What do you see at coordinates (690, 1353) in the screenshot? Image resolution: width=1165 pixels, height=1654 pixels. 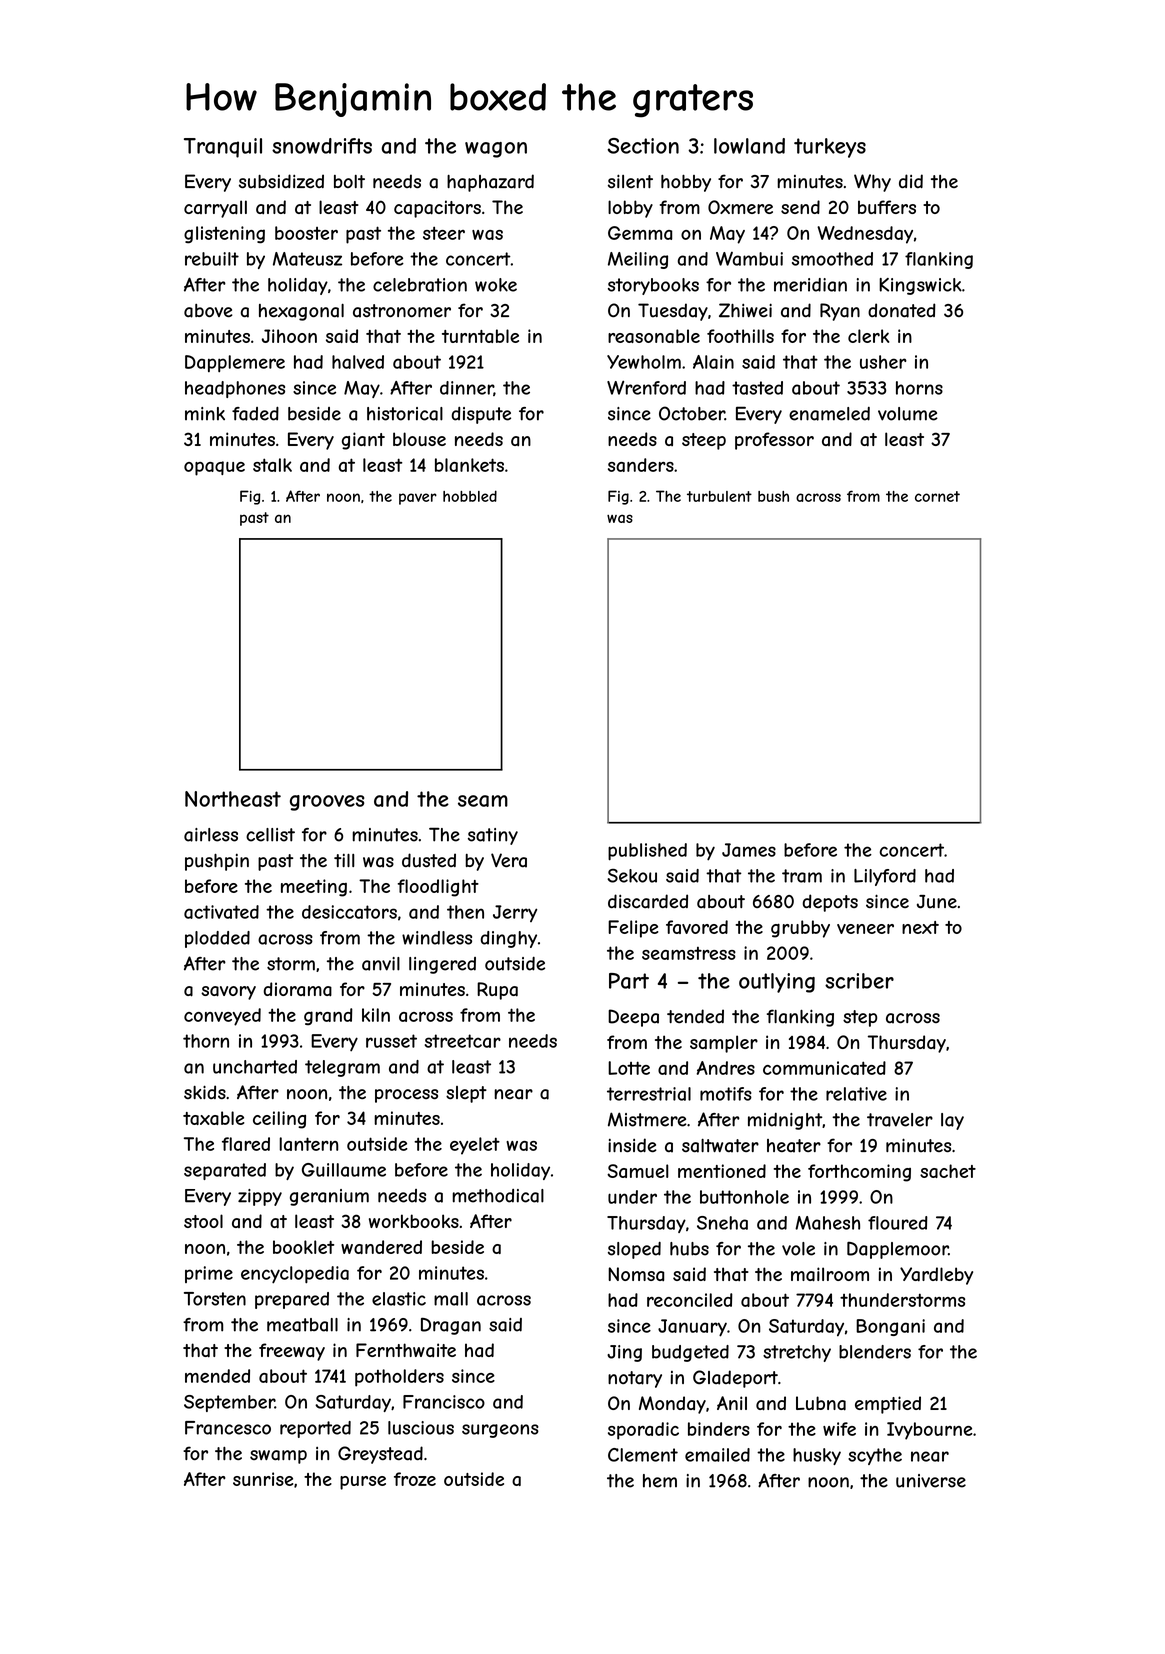 I see `budgeted` at bounding box center [690, 1353].
